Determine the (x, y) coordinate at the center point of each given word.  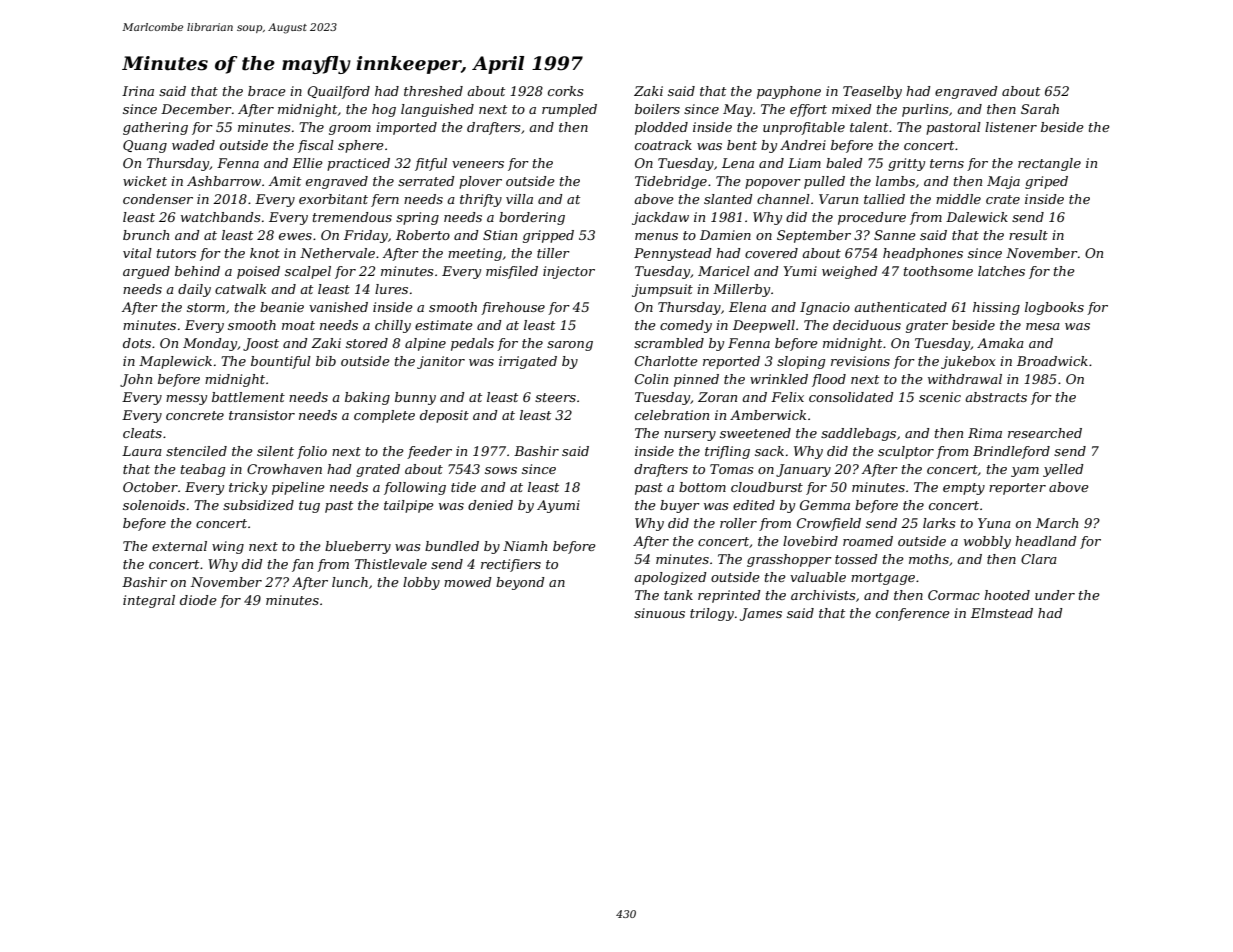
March (1057, 523)
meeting (475, 254)
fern (385, 200)
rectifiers (511, 565)
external (179, 546)
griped (1046, 182)
